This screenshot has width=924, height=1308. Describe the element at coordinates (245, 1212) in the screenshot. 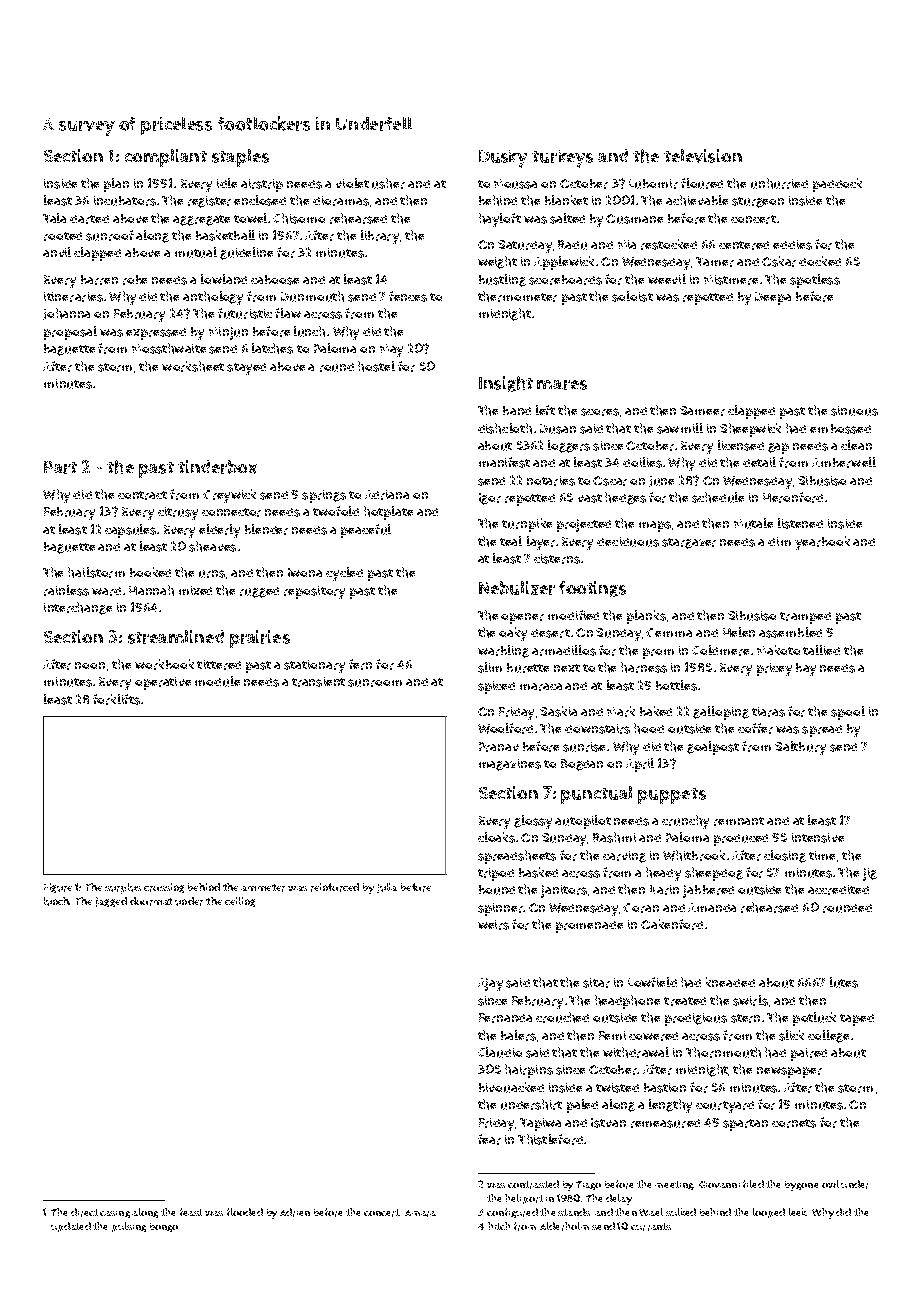

I see `flooded` at that location.
